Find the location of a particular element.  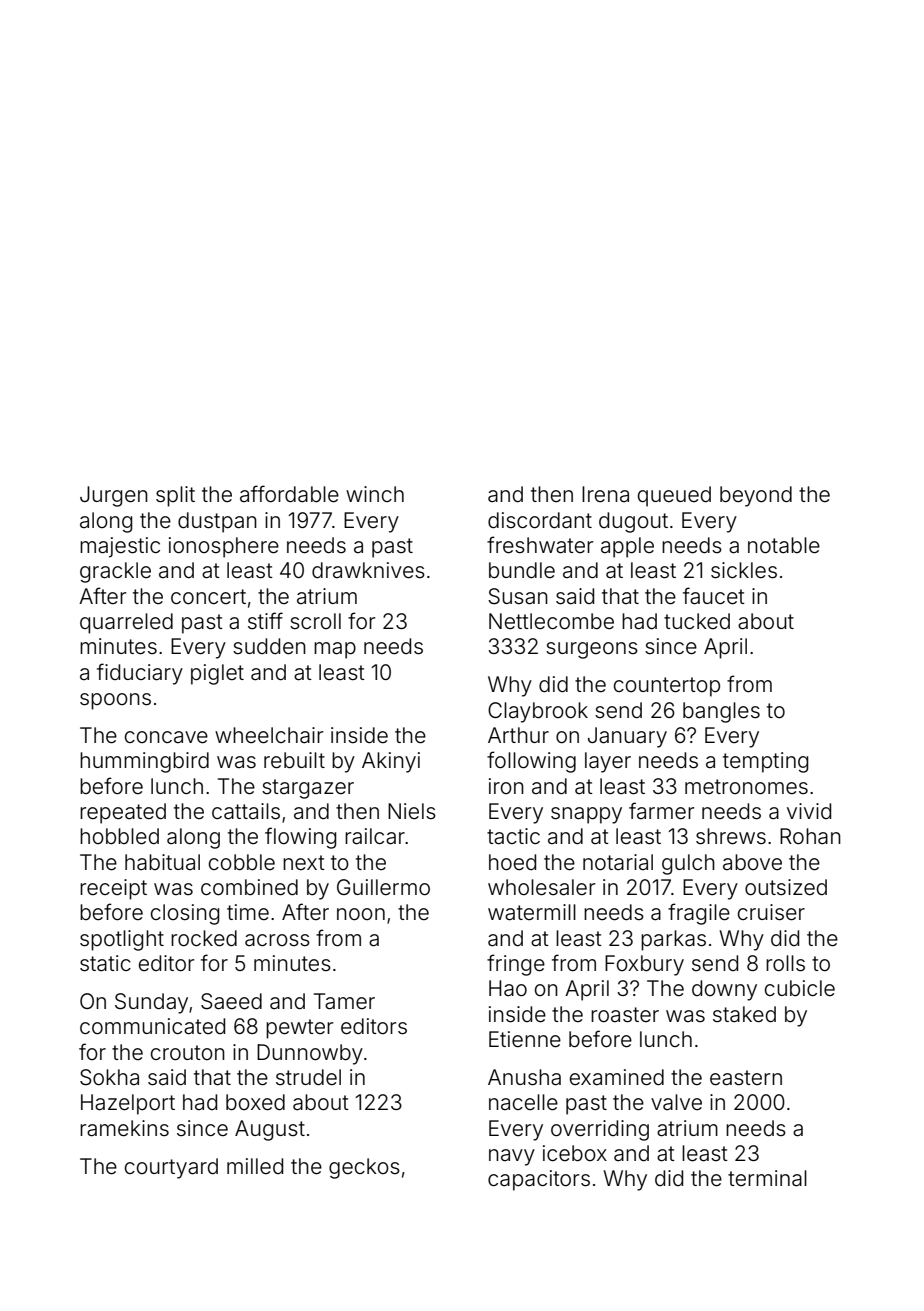

parkas is located at coordinates (673, 940).
